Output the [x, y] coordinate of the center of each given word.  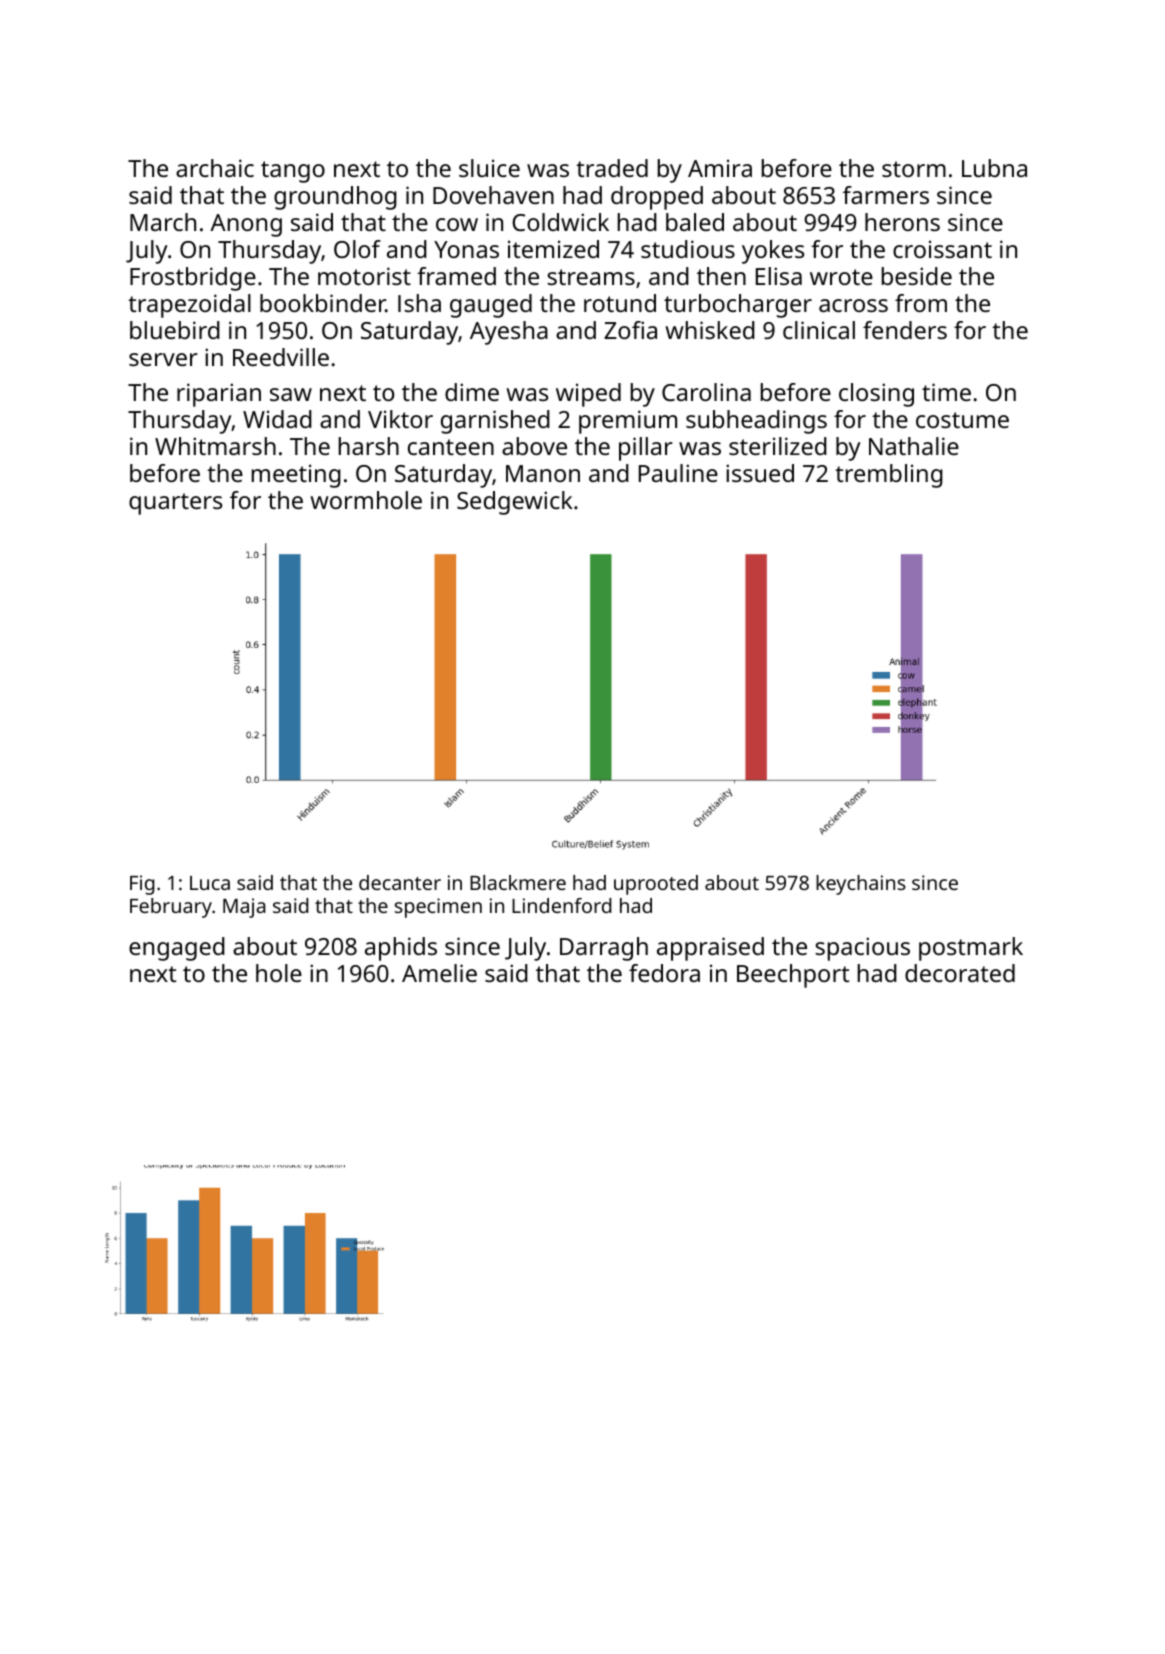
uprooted [656, 885]
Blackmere [518, 882]
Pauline [678, 473]
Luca [210, 883]
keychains [861, 885]
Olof [357, 249]
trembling [889, 476]
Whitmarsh [215, 446]
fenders [905, 330]
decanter [400, 882]
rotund [620, 303]
